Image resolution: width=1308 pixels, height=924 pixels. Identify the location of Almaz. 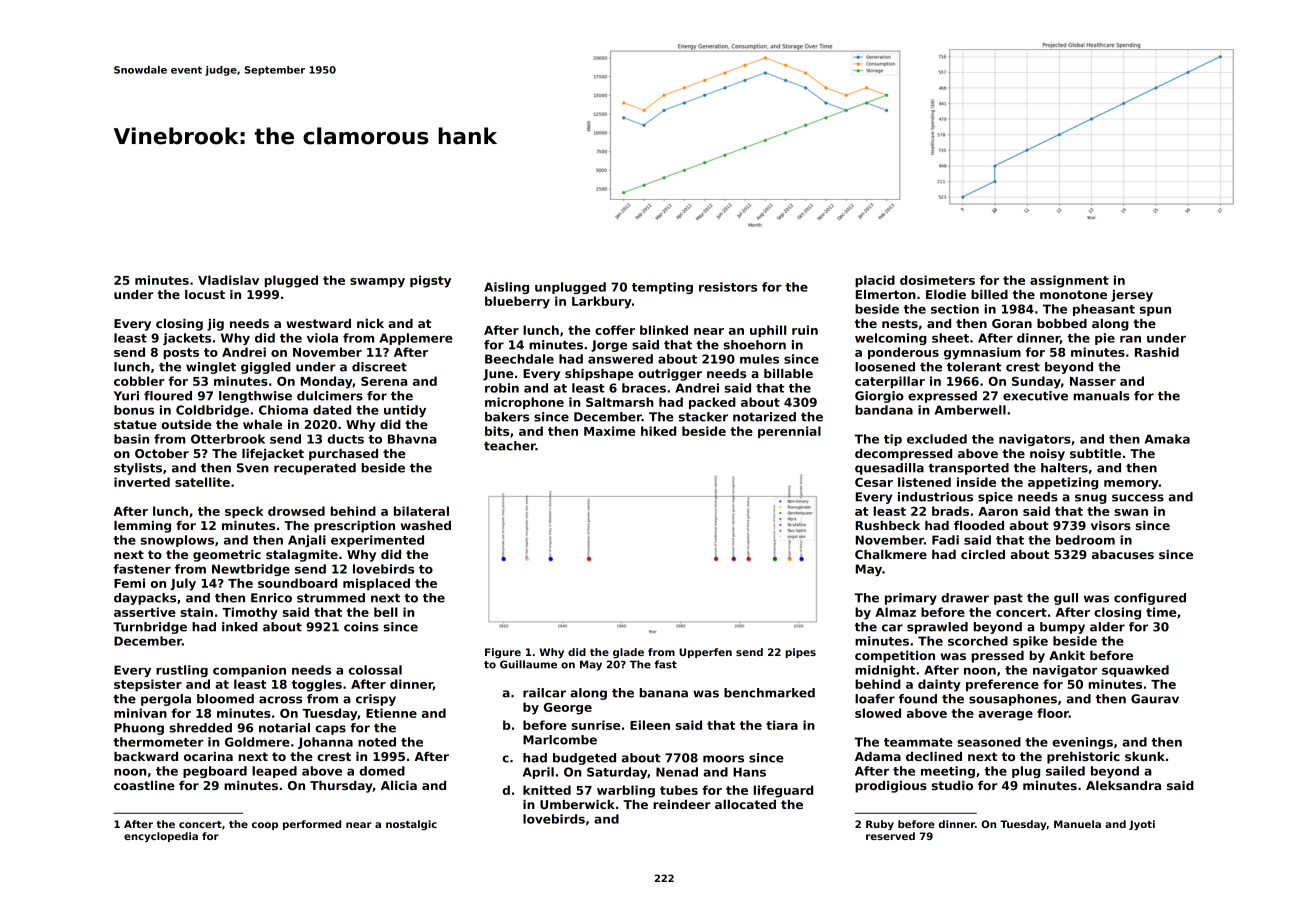
(895, 612).
